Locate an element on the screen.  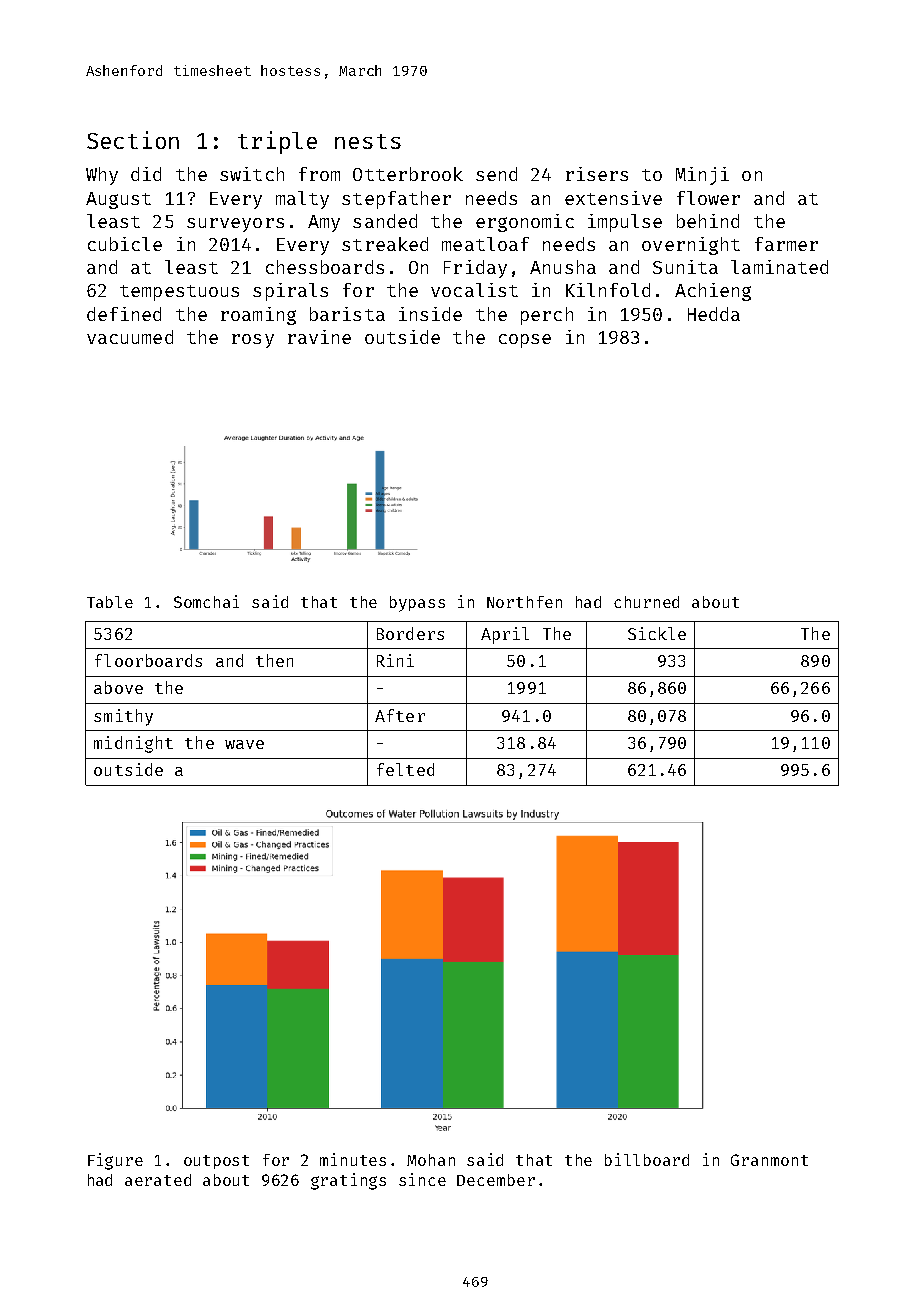
farmer is located at coordinates (786, 244).
